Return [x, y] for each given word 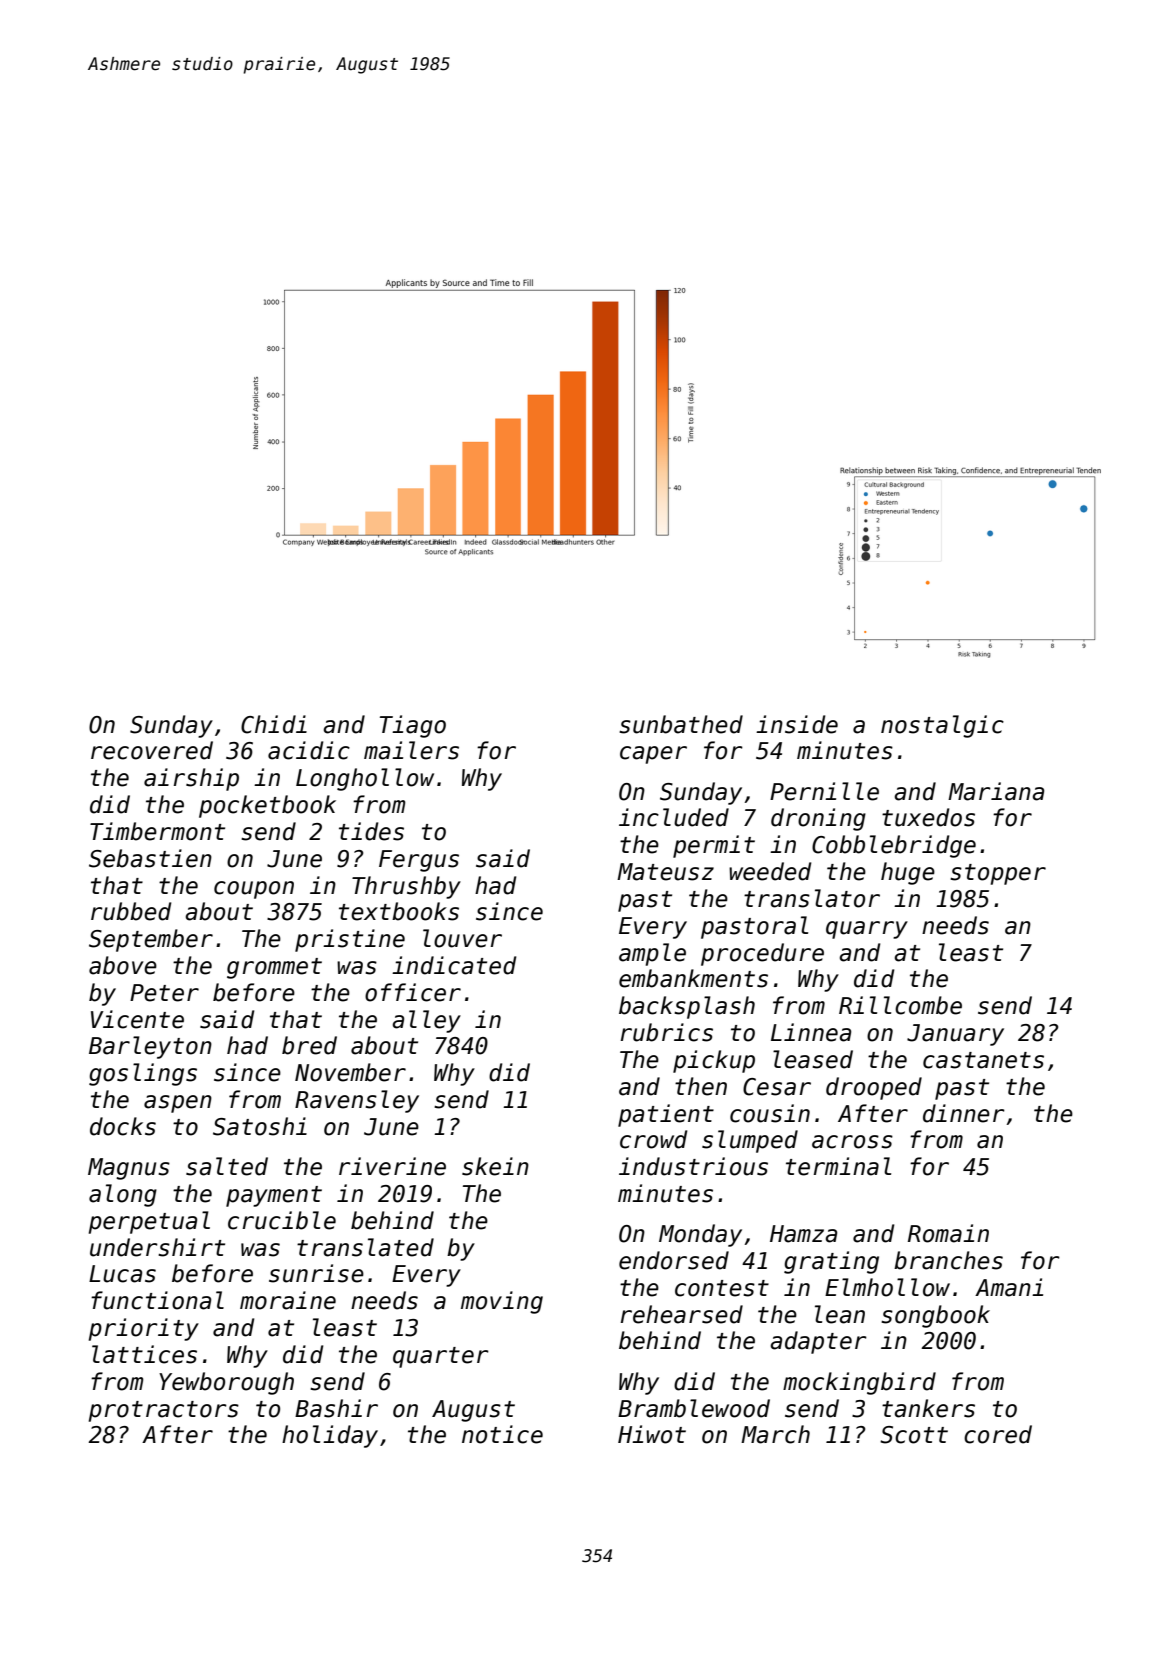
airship [191, 779]
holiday [330, 1436]
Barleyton [150, 1047]
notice [502, 1434]
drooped [874, 1088]
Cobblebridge [894, 846]
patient [666, 1115]
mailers [411, 750]
